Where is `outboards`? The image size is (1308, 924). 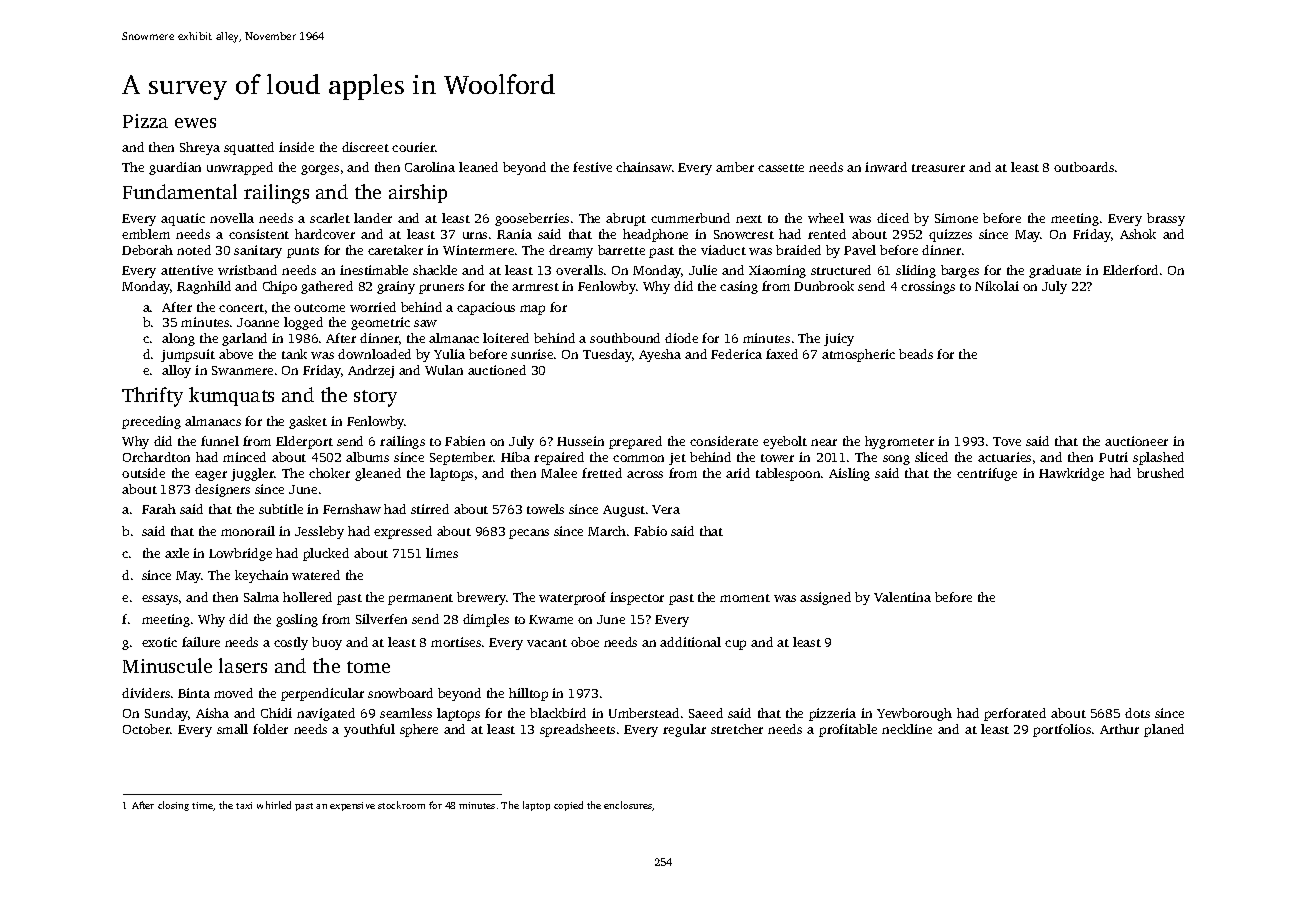 outboards is located at coordinates (1084, 167).
